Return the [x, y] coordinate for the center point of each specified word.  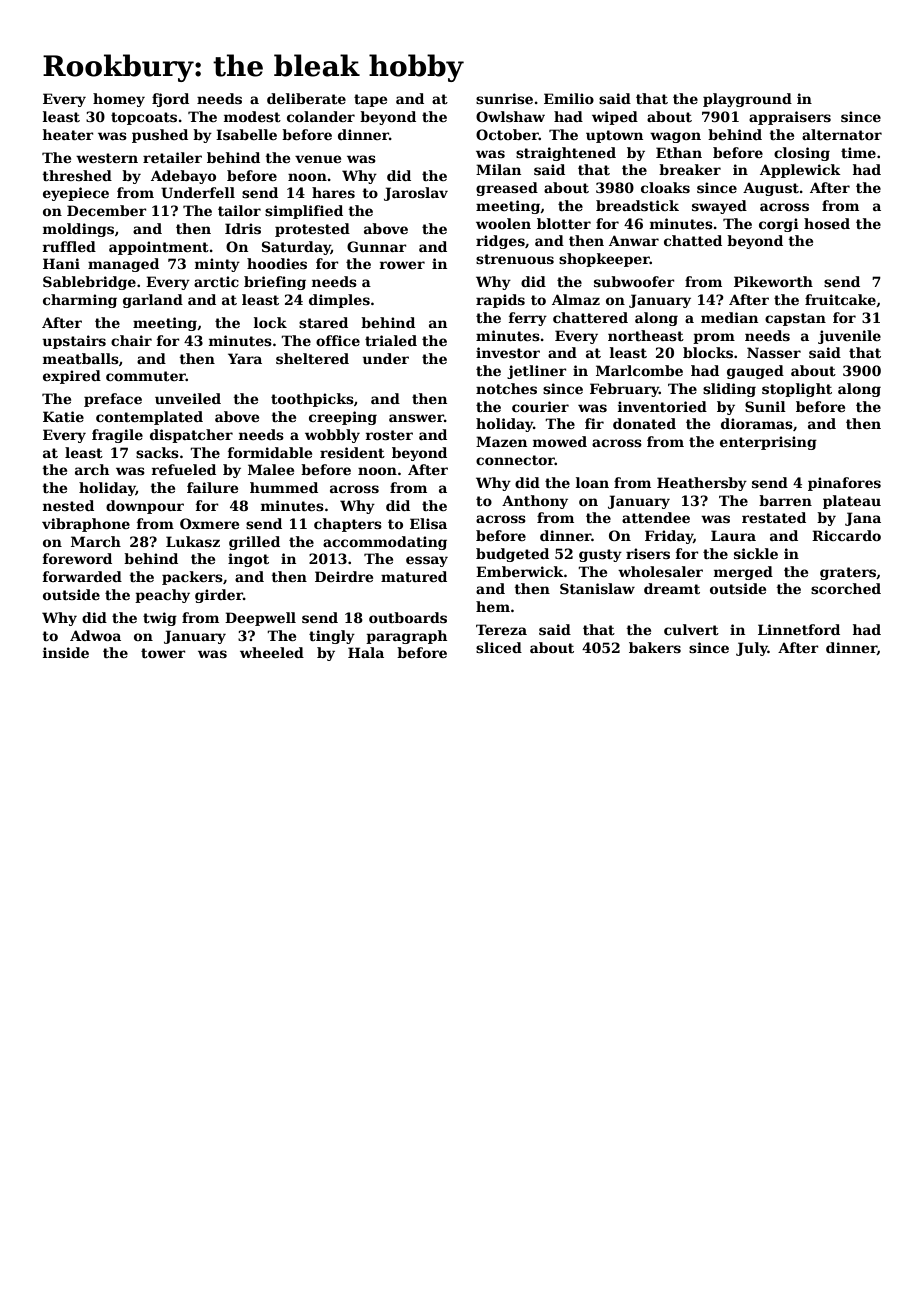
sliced [499, 647]
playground [747, 100]
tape [370, 100]
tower [163, 653]
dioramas [757, 423]
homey [119, 100]
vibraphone [86, 525]
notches [506, 388]
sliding [729, 390]
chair [131, 340]
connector [515, 460]
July [752, 649]
